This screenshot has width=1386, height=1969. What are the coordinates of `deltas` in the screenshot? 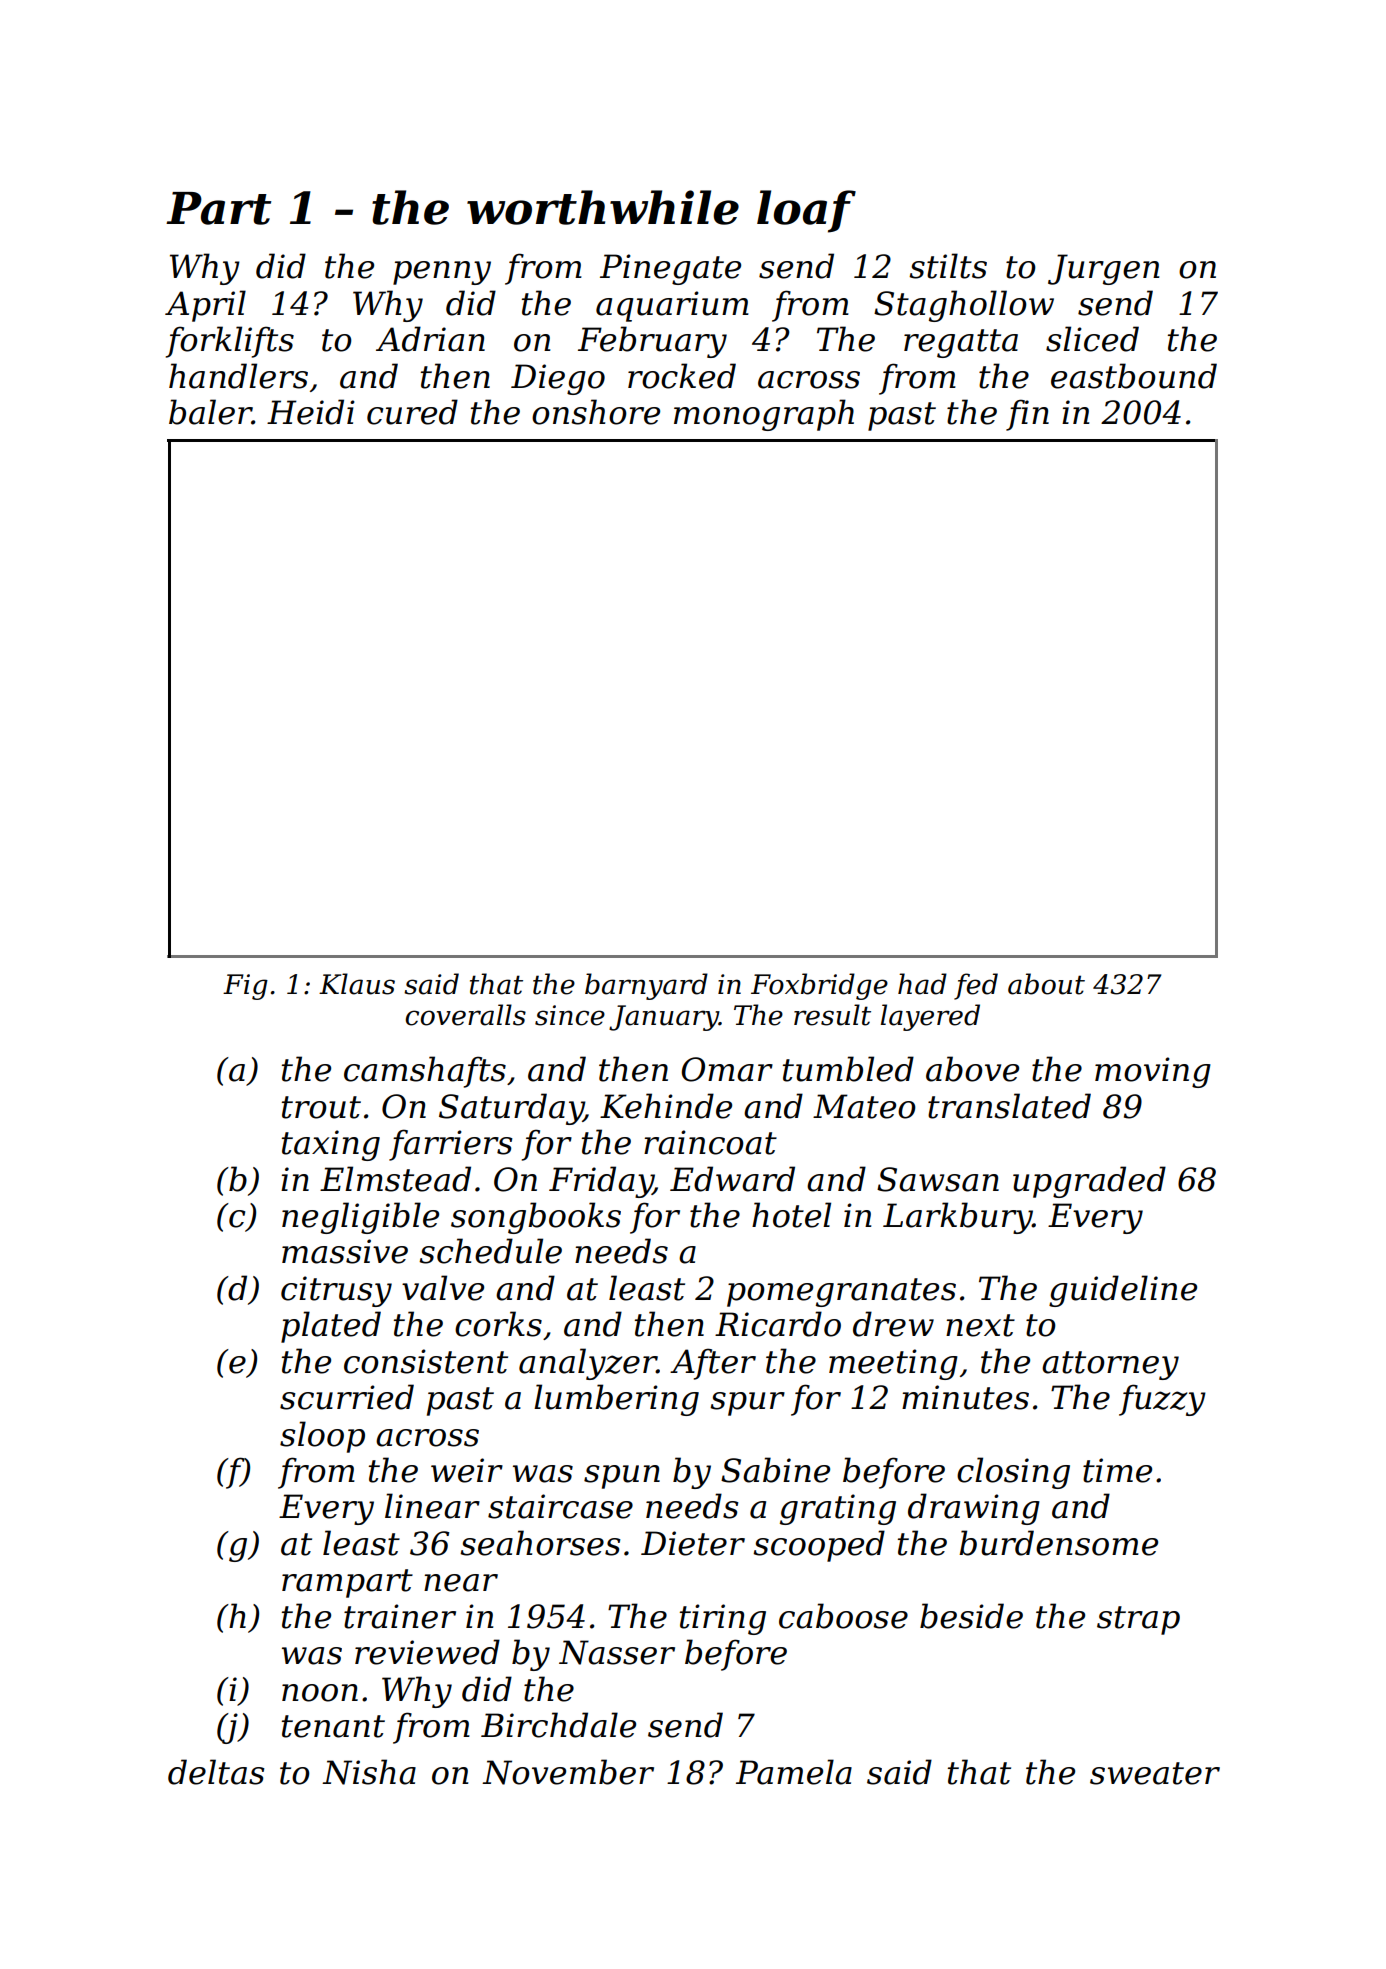 It's located at (216, 1772).
